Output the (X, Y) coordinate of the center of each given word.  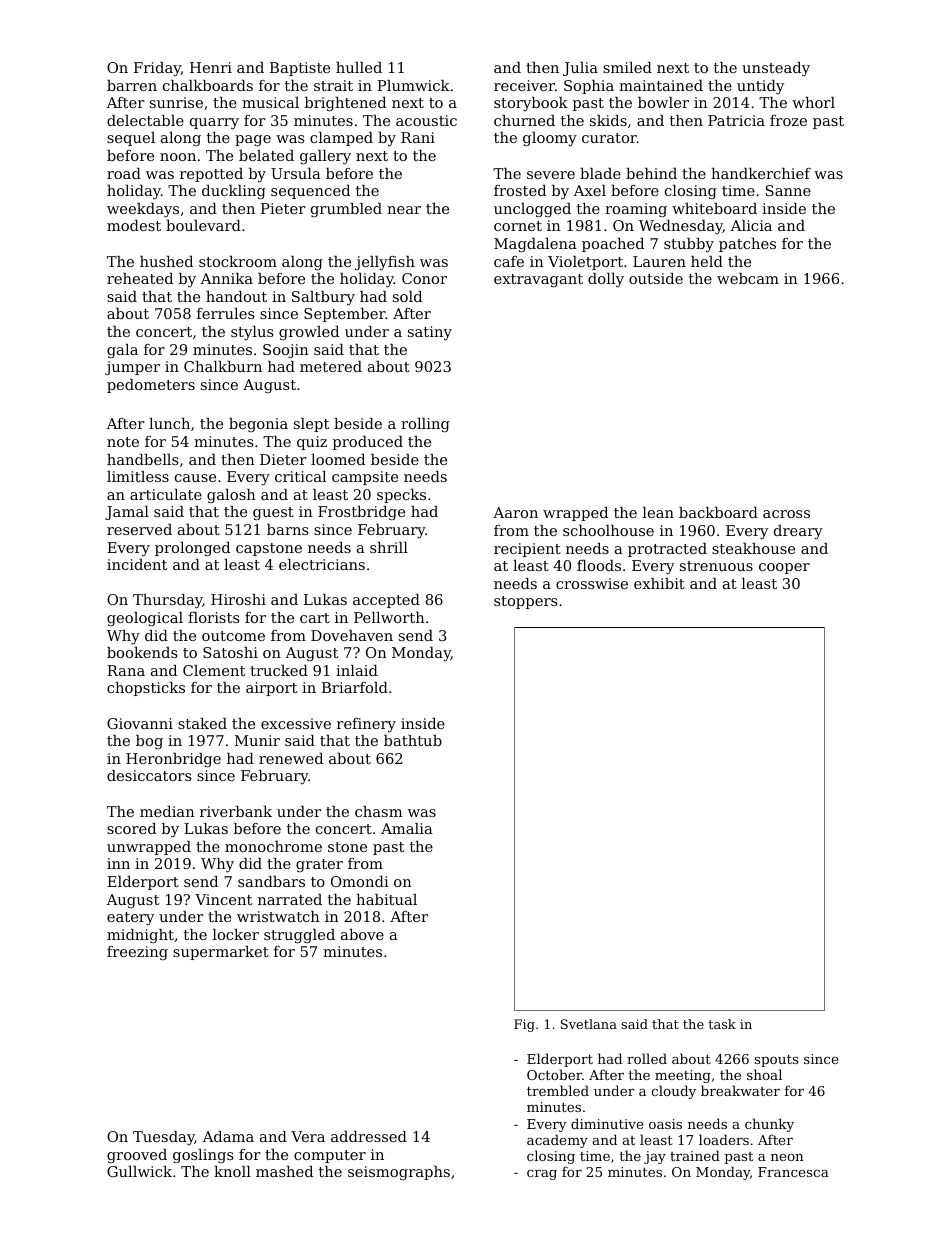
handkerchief (761, 173)
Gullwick (139, 1171)
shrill (389, 547)
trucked (279, 670)
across (786, 514)
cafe (509, 261)
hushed (166, 261)
